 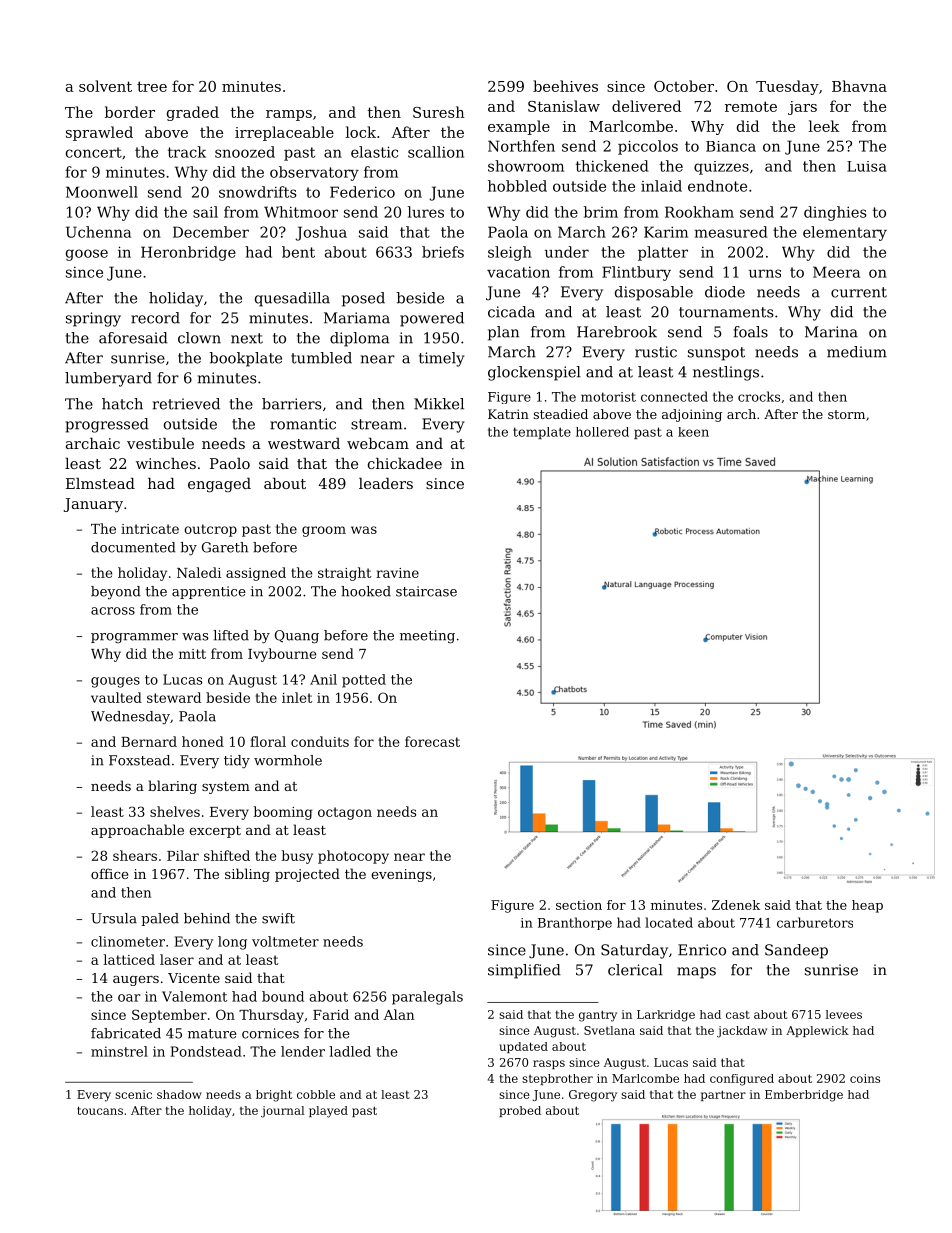 I want to click on delivered, so click(x=646, y=106).
